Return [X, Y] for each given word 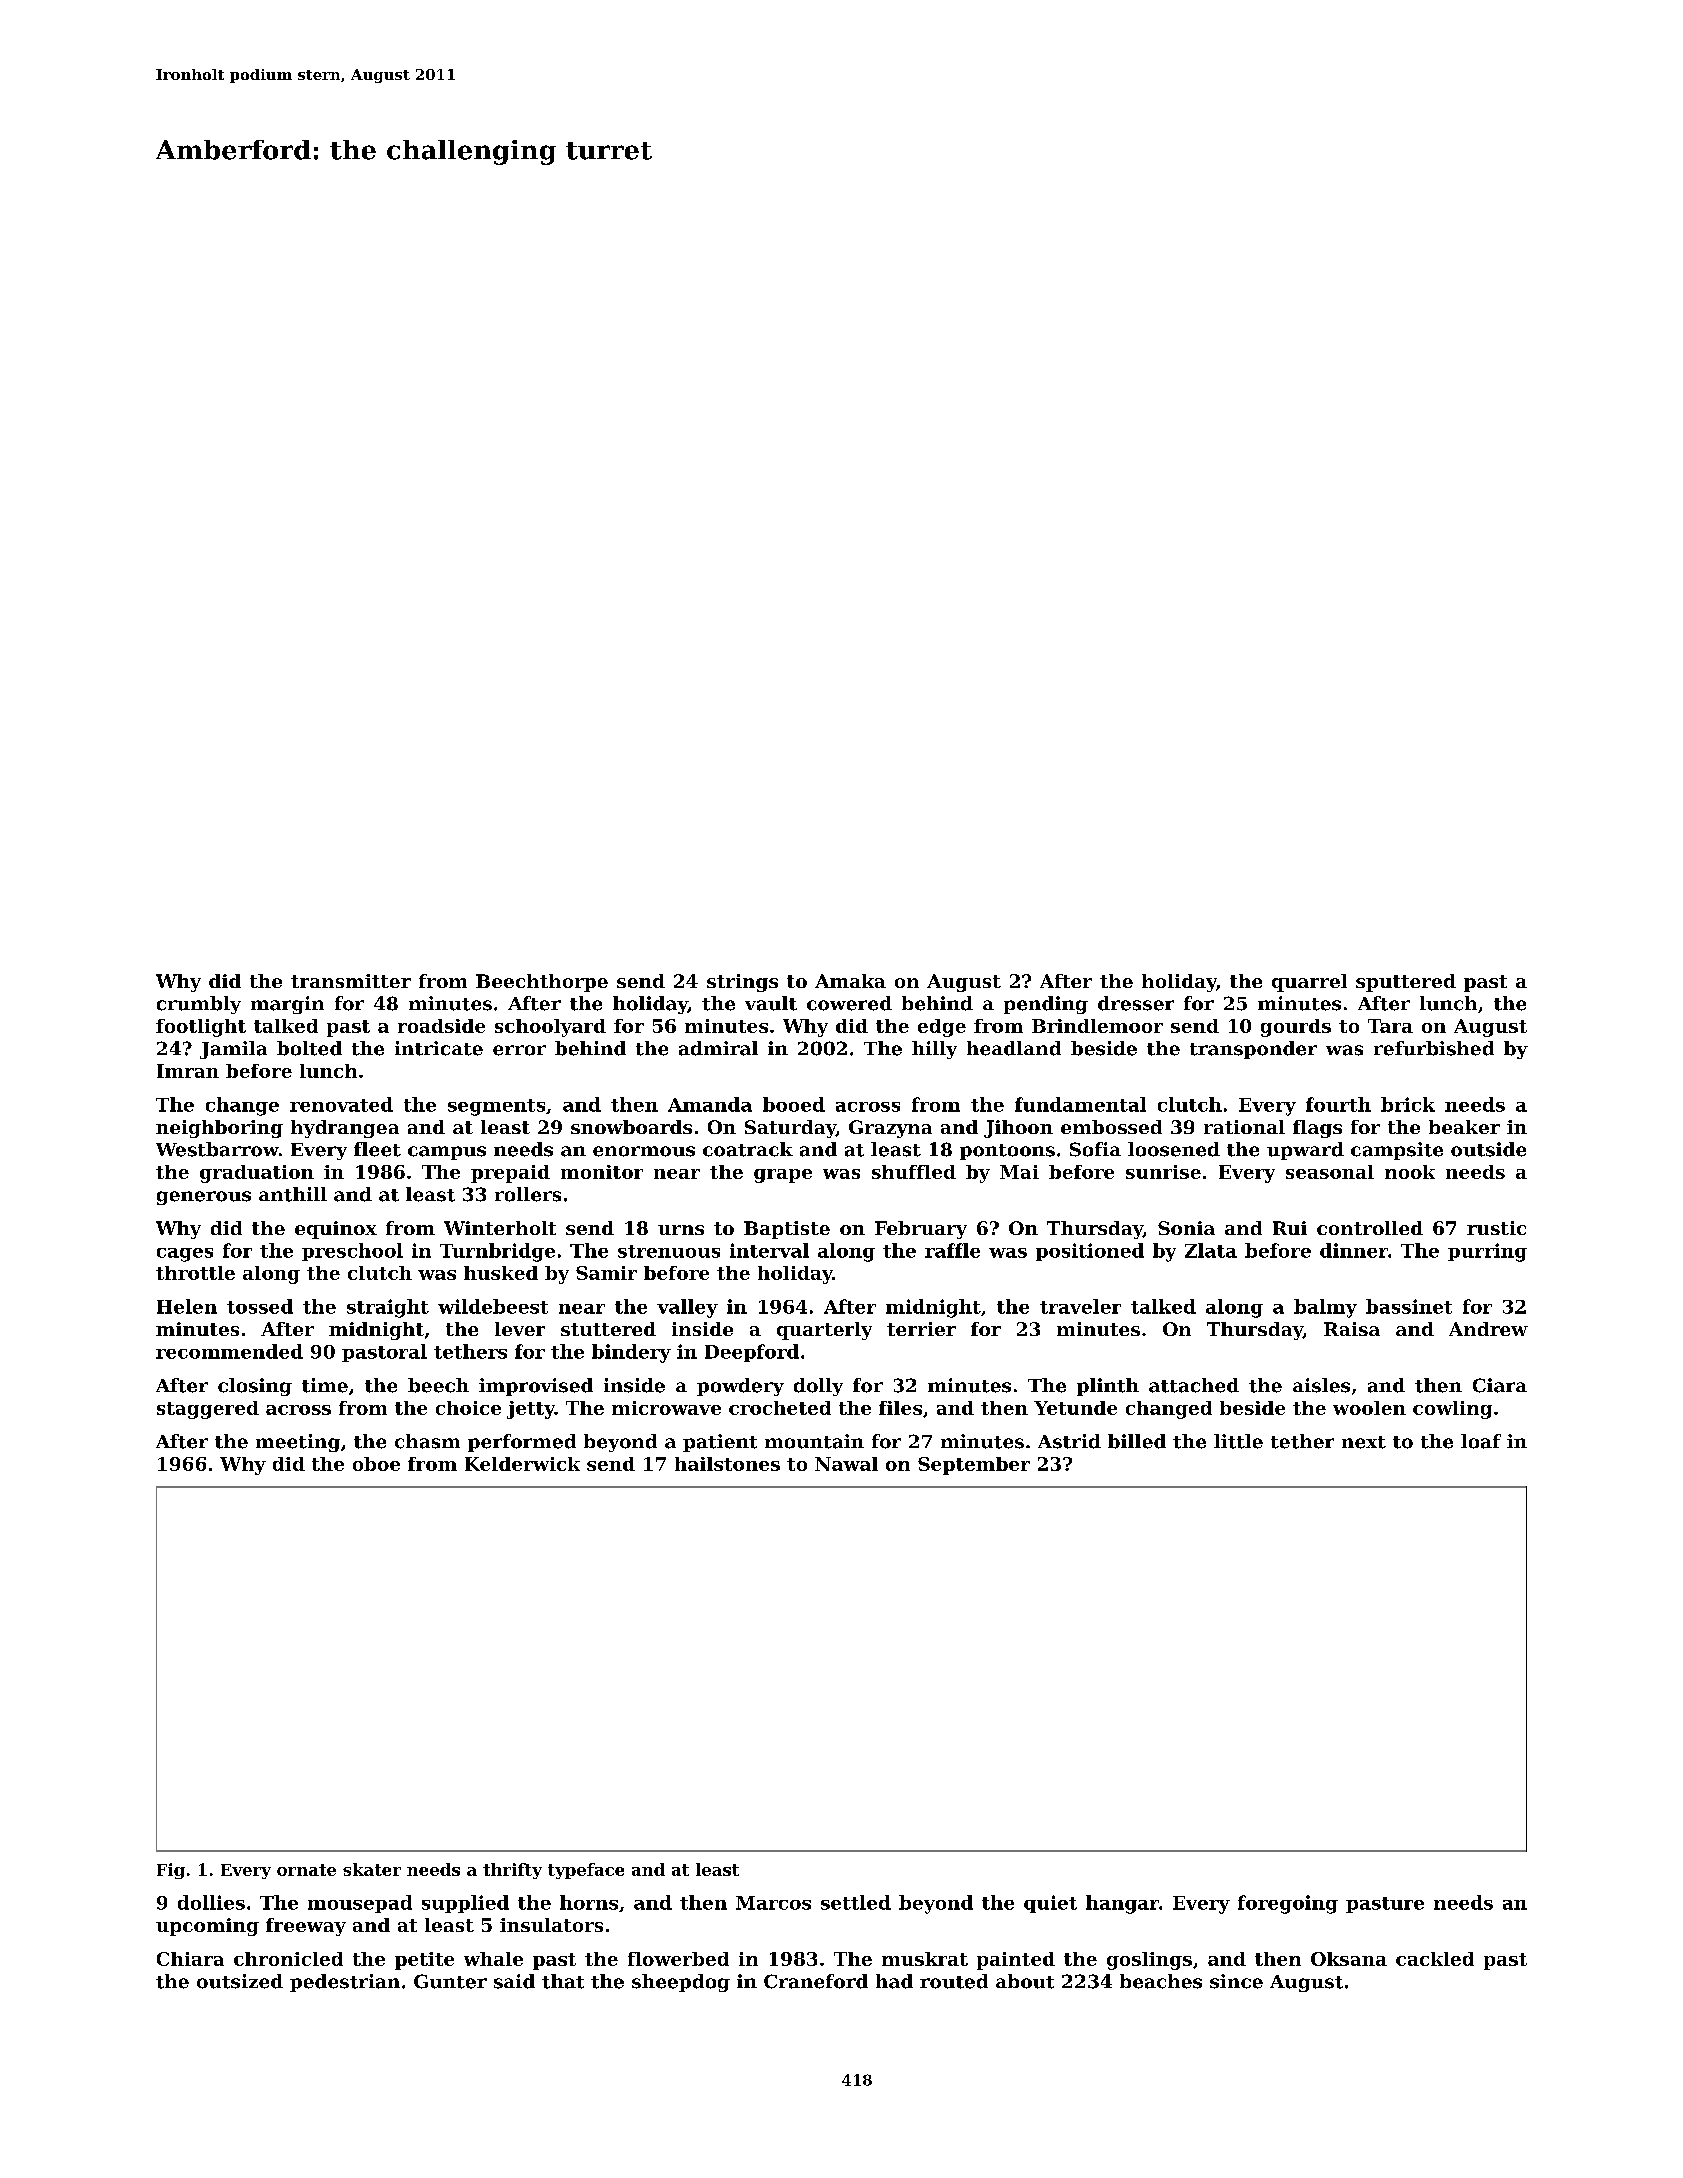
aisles [1321, 1385]
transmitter [351, 981]
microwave [666, 1408]
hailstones [727, 1464]
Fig [171, 1871]
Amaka [850, 981]
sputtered [1406, 983]
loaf [1481, 1441]
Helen [187, 1306]
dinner [1354, 1250]
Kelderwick [522, 1464]
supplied [465, 1904]
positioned [1090, 1252]
